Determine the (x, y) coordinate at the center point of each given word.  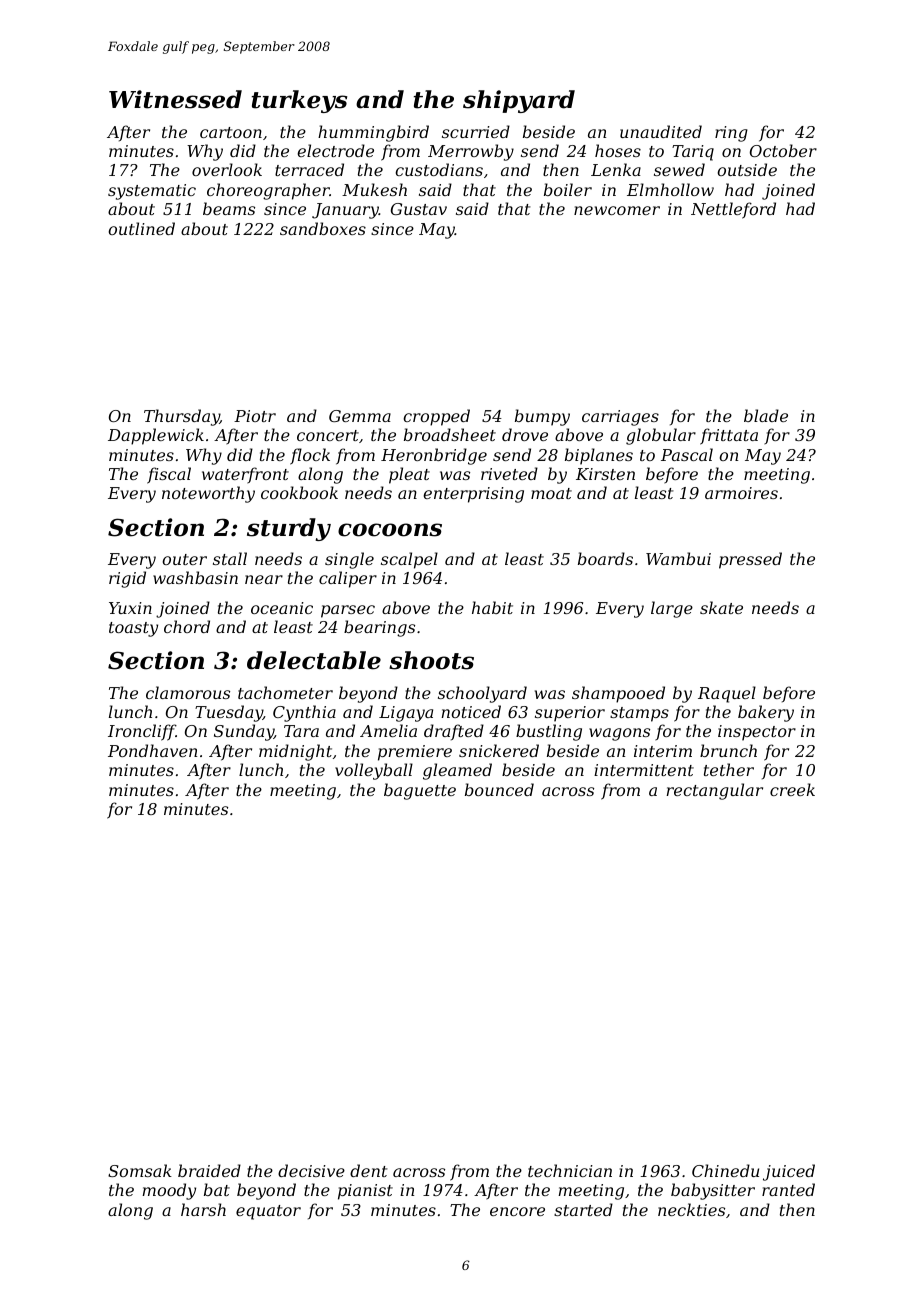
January (345, 211)
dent (369, 1170)
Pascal (687, 454)
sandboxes (323, 228)
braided (209, 1170)
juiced (789, 1172)
